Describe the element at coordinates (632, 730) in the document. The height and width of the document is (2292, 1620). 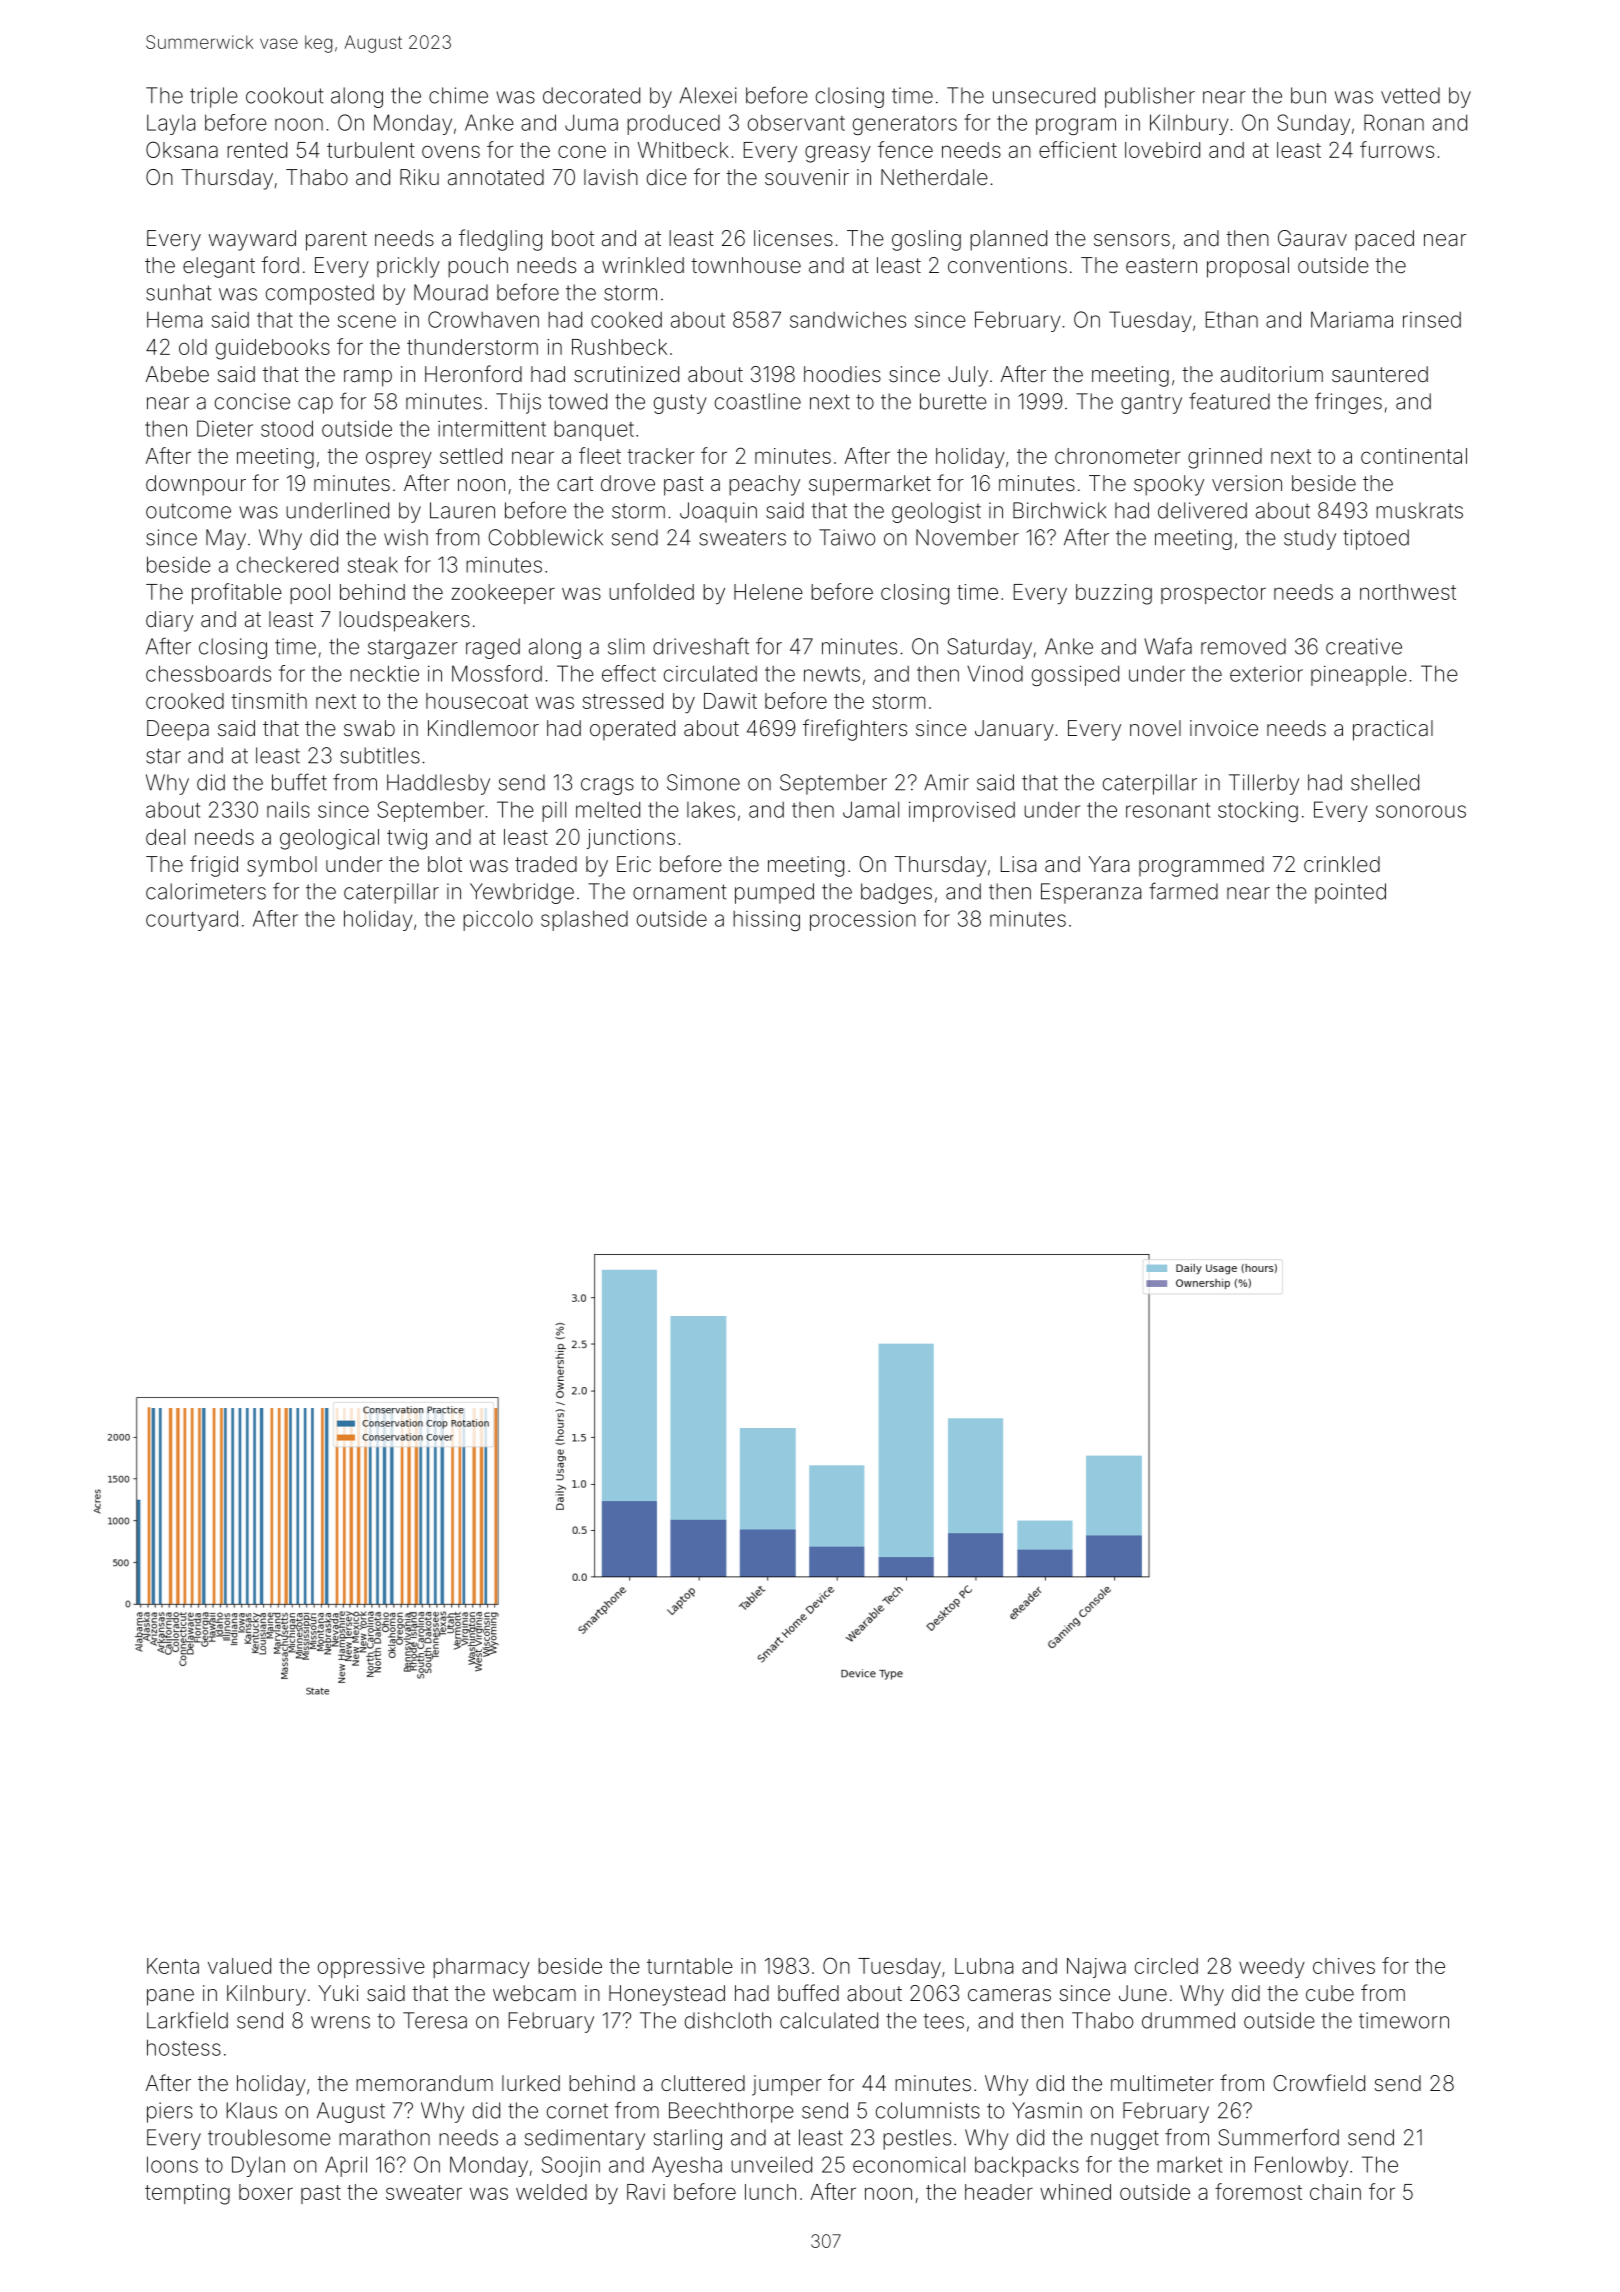
I see `operated` at that location.
